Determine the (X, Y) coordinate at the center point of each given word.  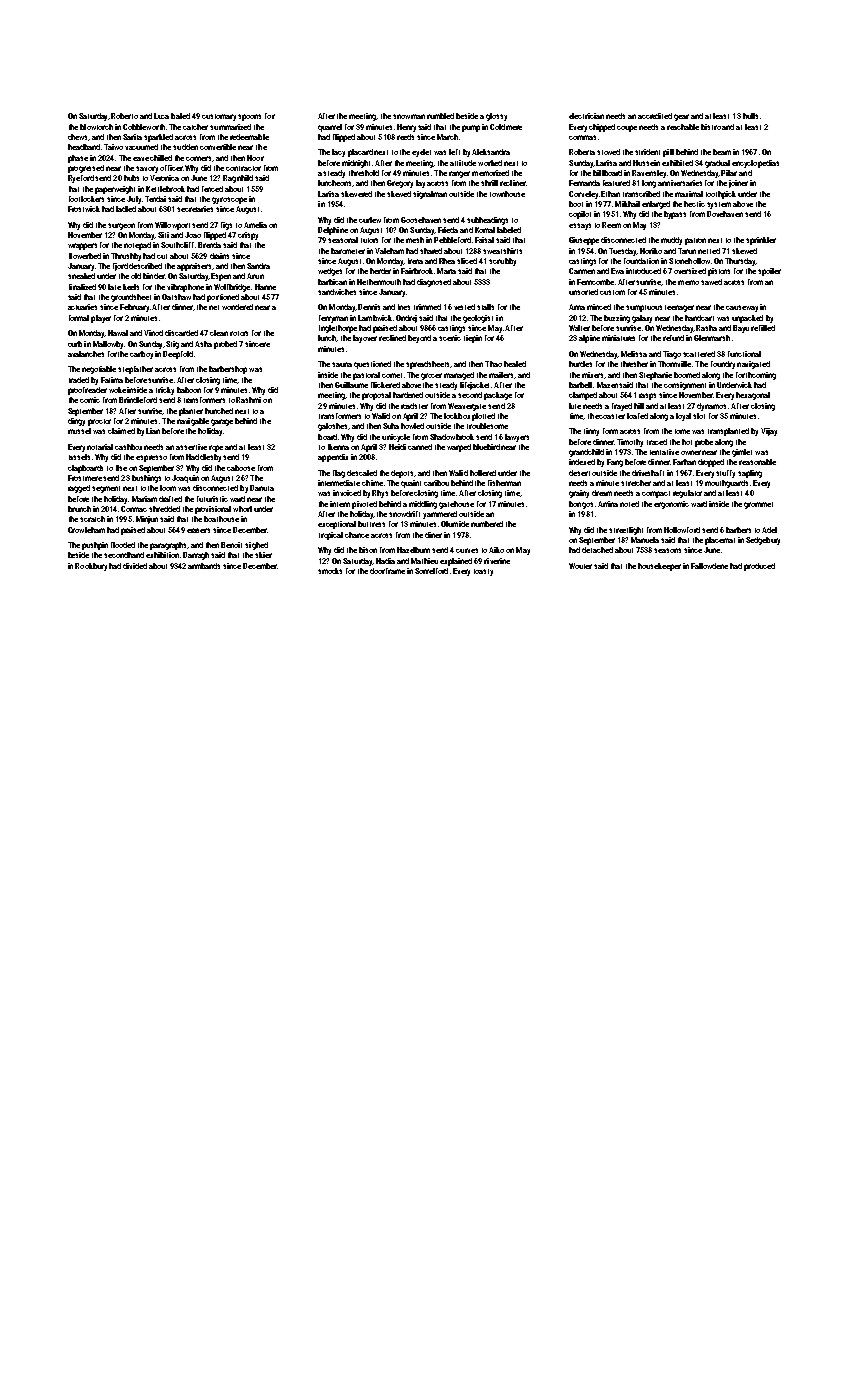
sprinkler (761, 241)
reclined (392, 338)
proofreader (87, 391)
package (498, 396)
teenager (679, 308)
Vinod (153, 333)
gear (681, 117)
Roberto (124, 116)
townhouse (507, 194)
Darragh (196, 556)
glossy (496, 117)
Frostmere (85, 478)
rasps (647, 396)
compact (656, 494)
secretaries (195, 209)
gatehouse (456, 505)
